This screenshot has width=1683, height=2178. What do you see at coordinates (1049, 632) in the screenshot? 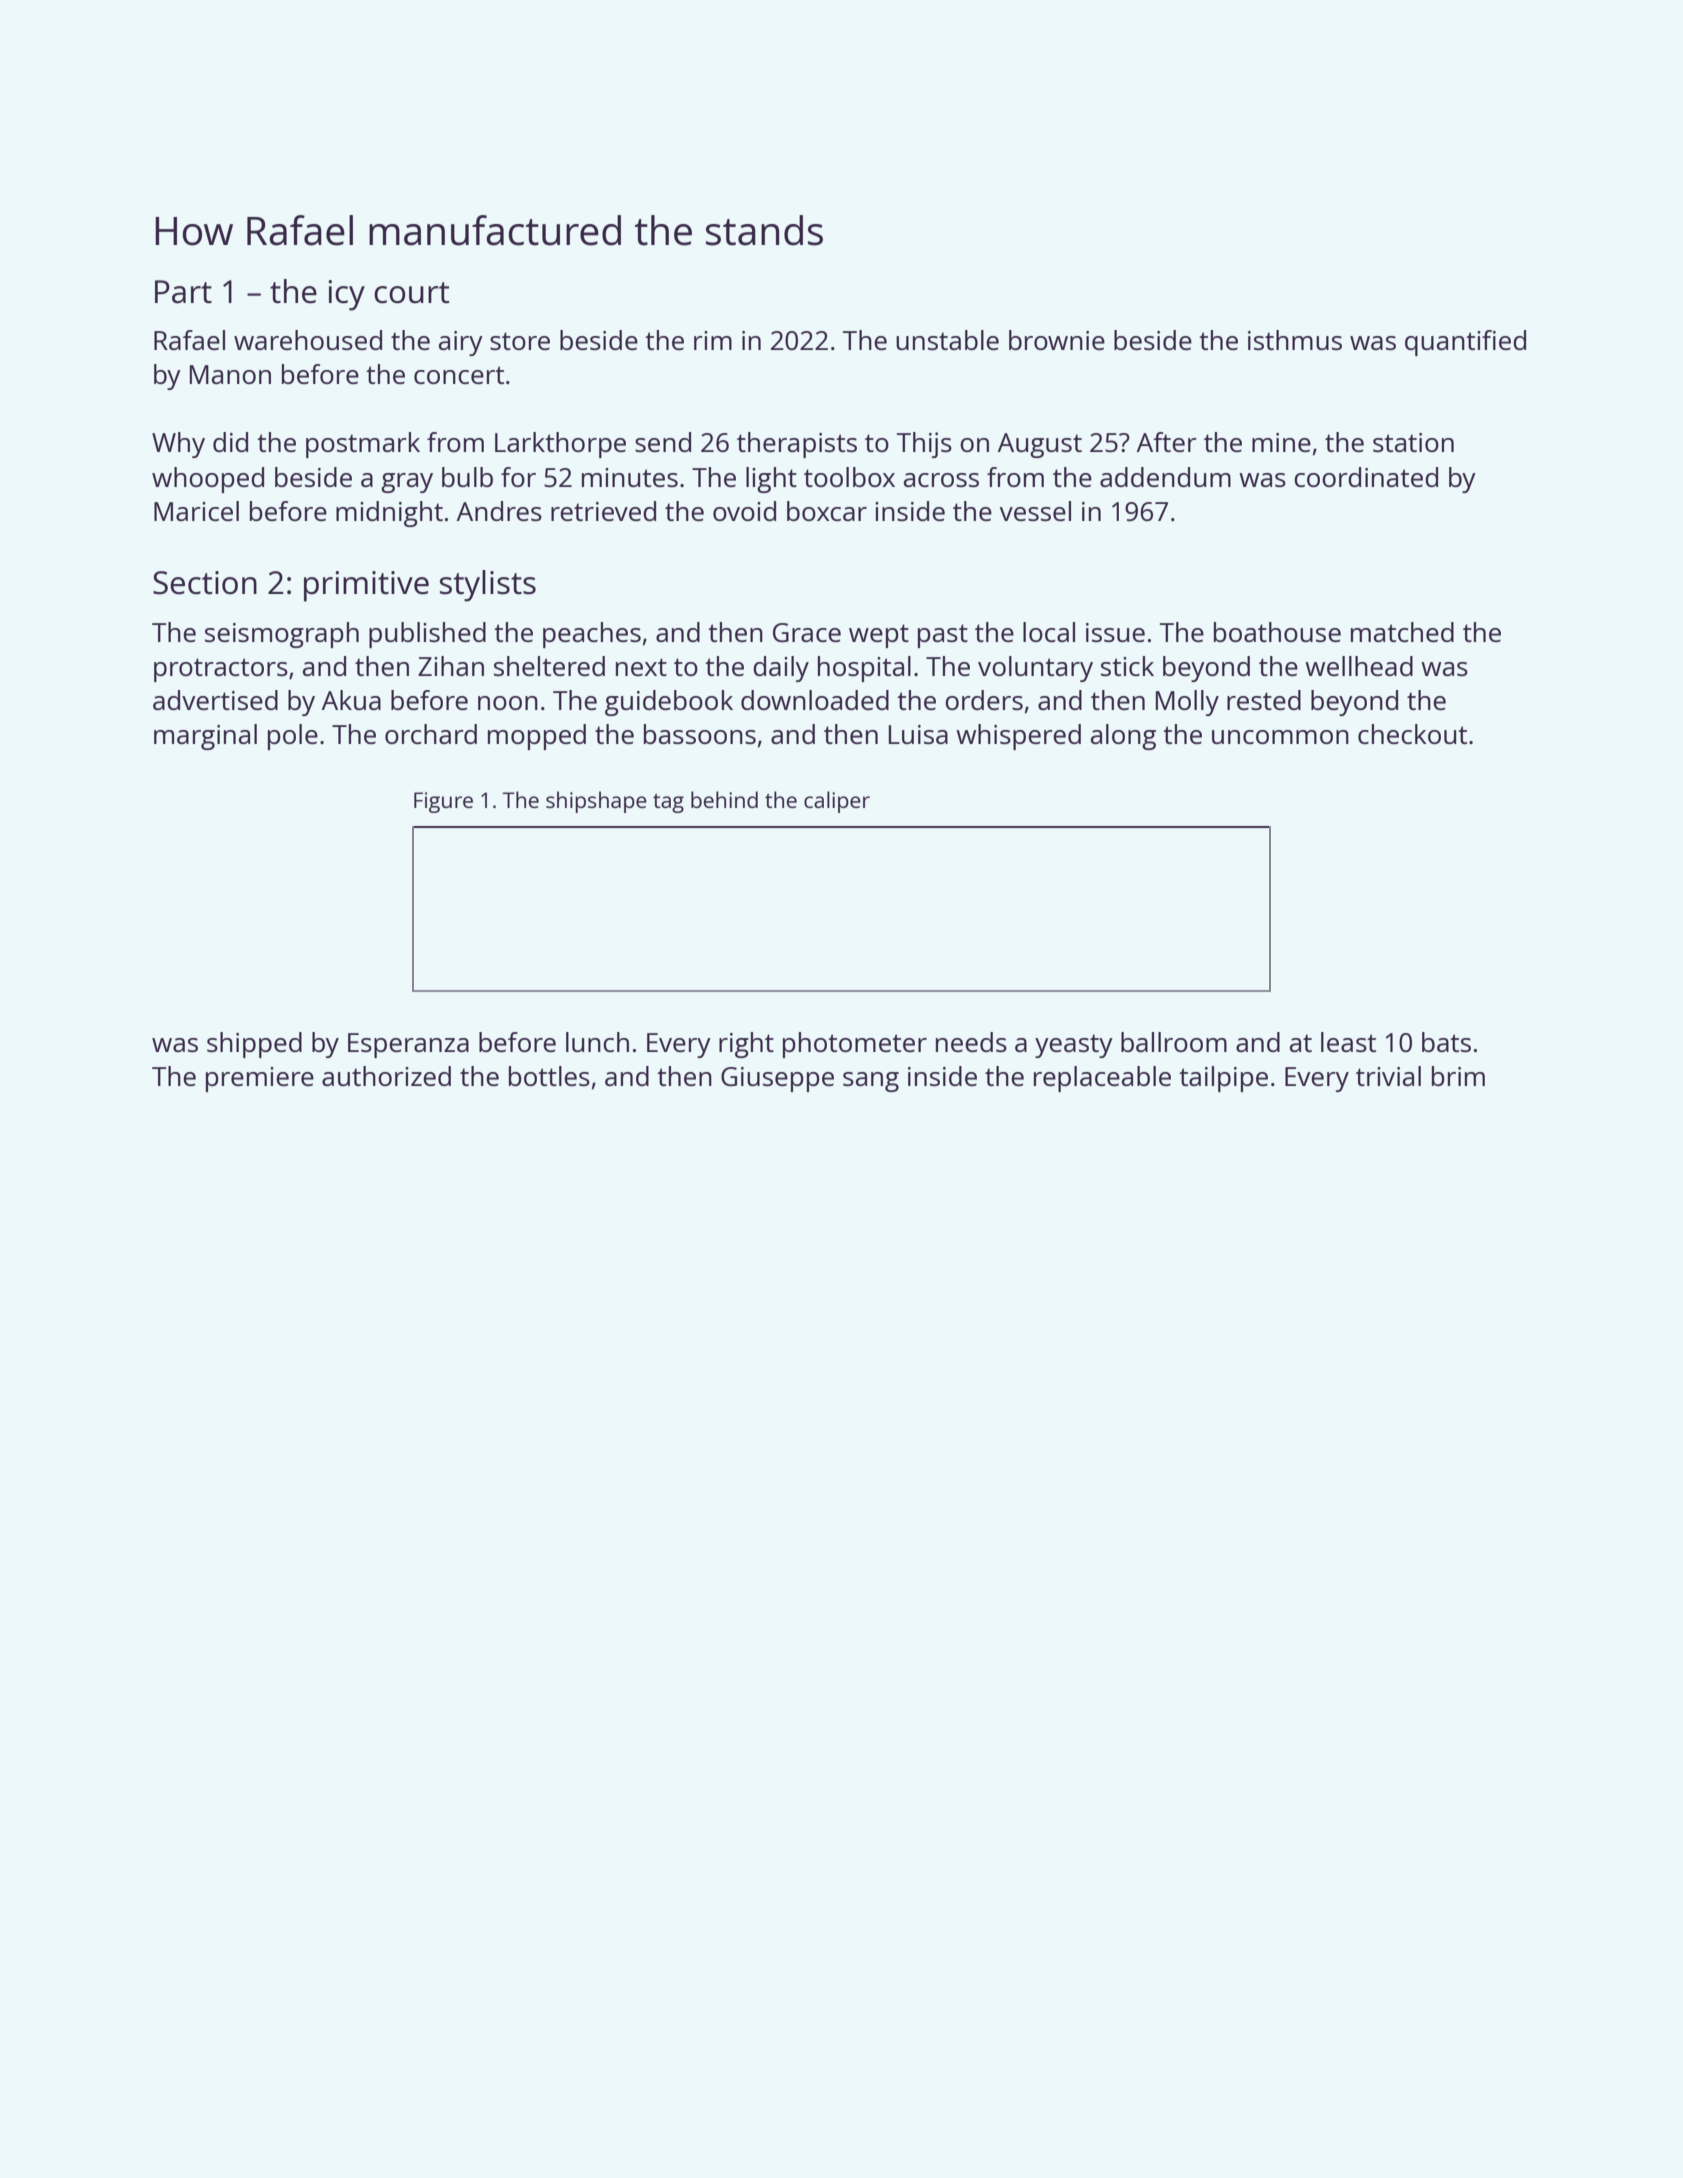
I see `local` at bounding box center [1049, 632].
